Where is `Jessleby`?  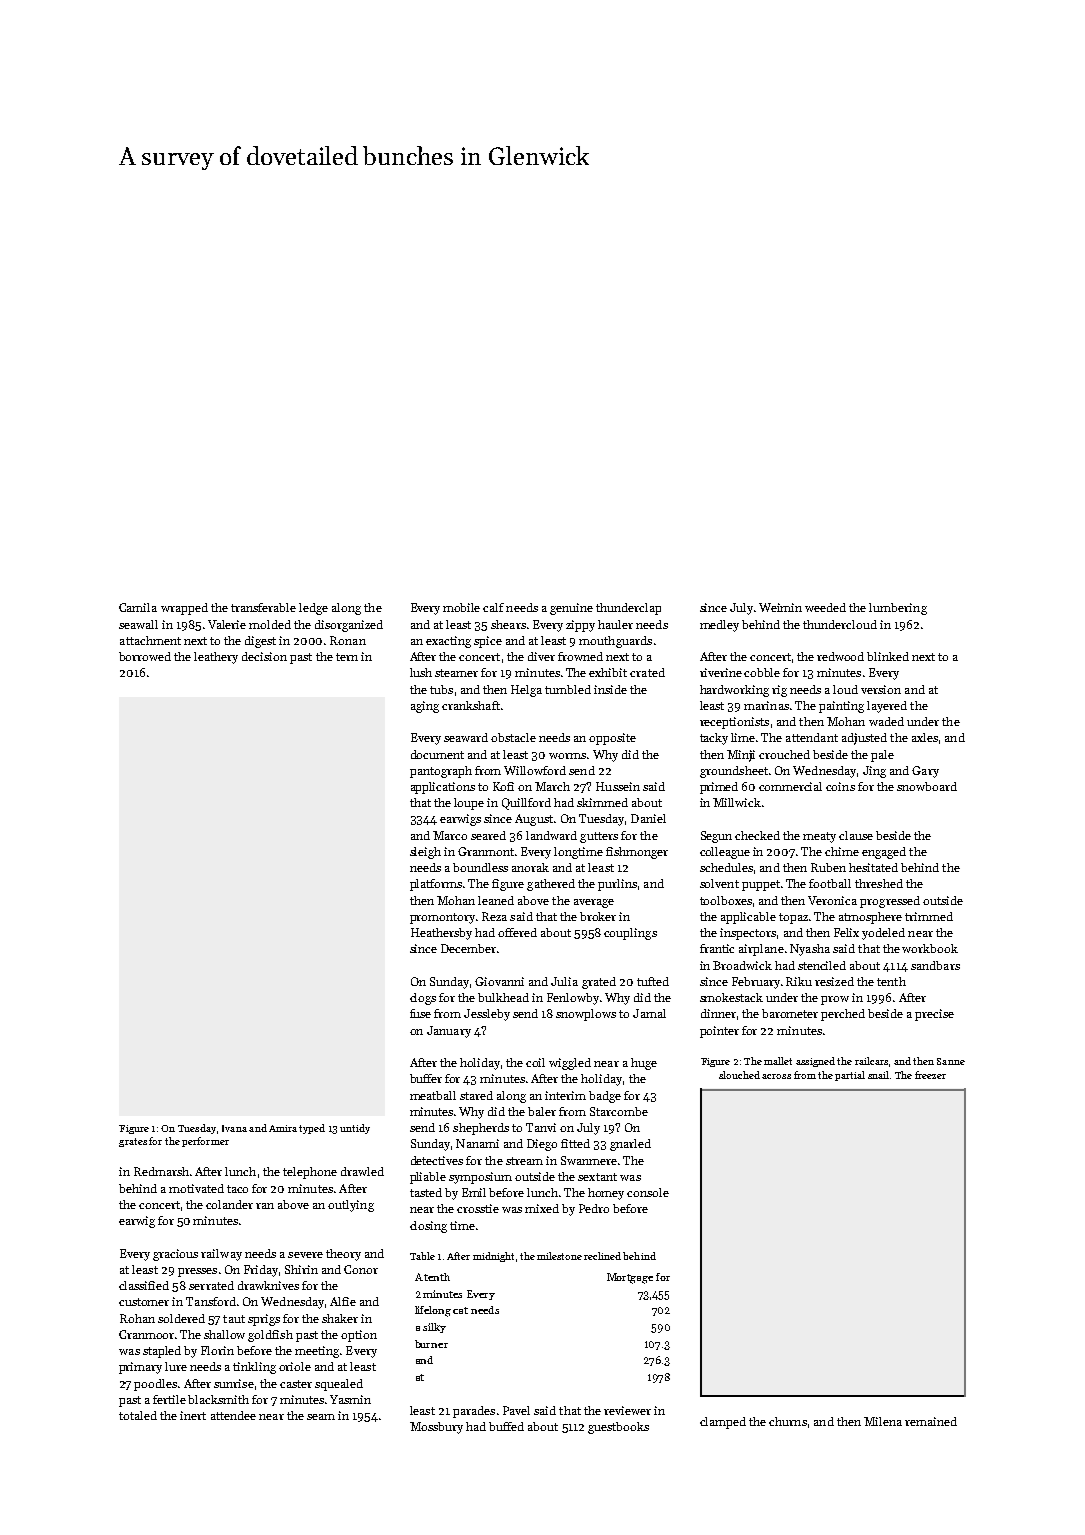
Jessleby is located at coordinates (487, 1015).
